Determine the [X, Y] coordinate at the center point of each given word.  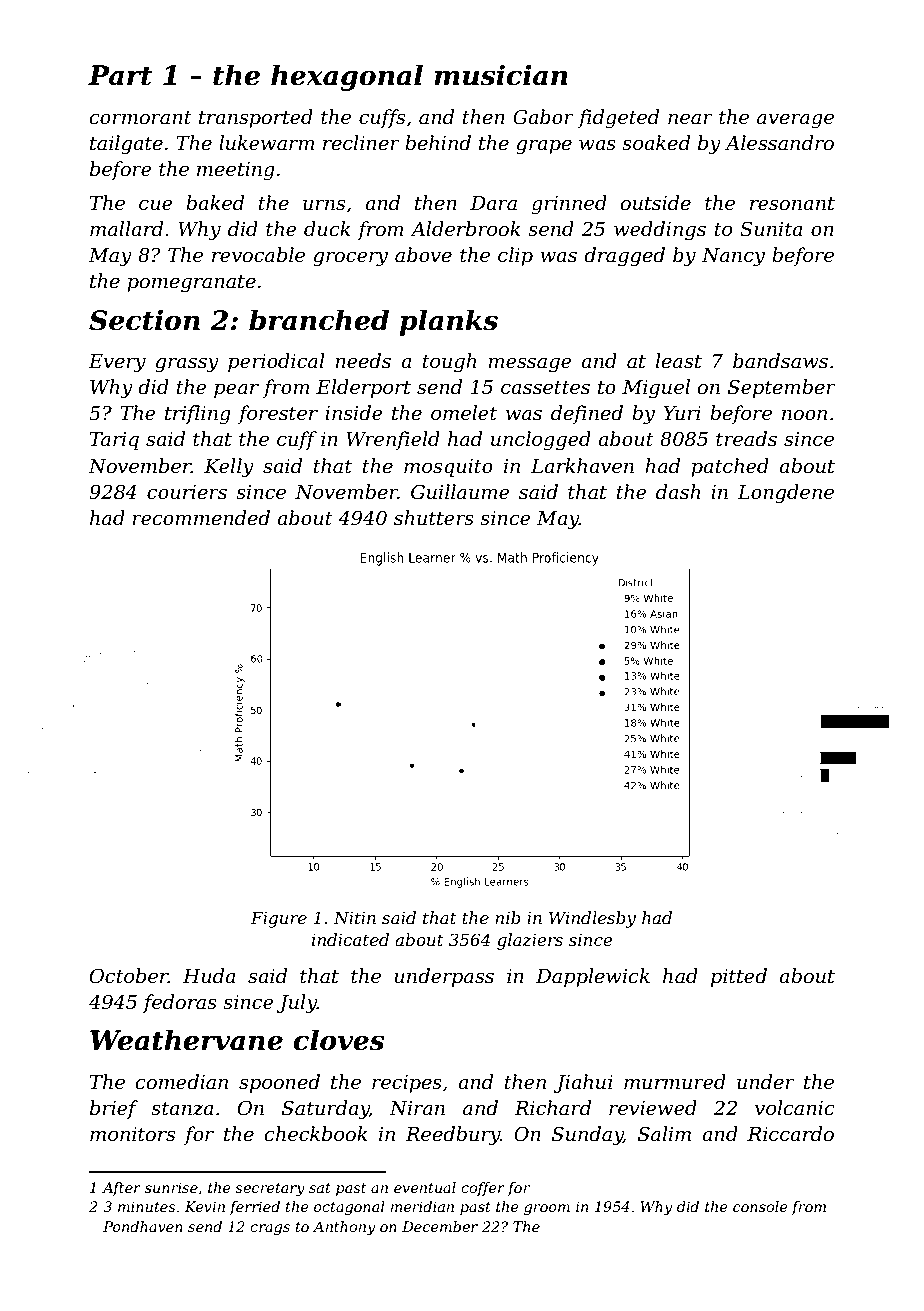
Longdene [785, 494]
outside [655, 203]
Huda [209, 976]
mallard [126, 229]
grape [544, 147]
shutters [434, 518]
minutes [146, 1206]
